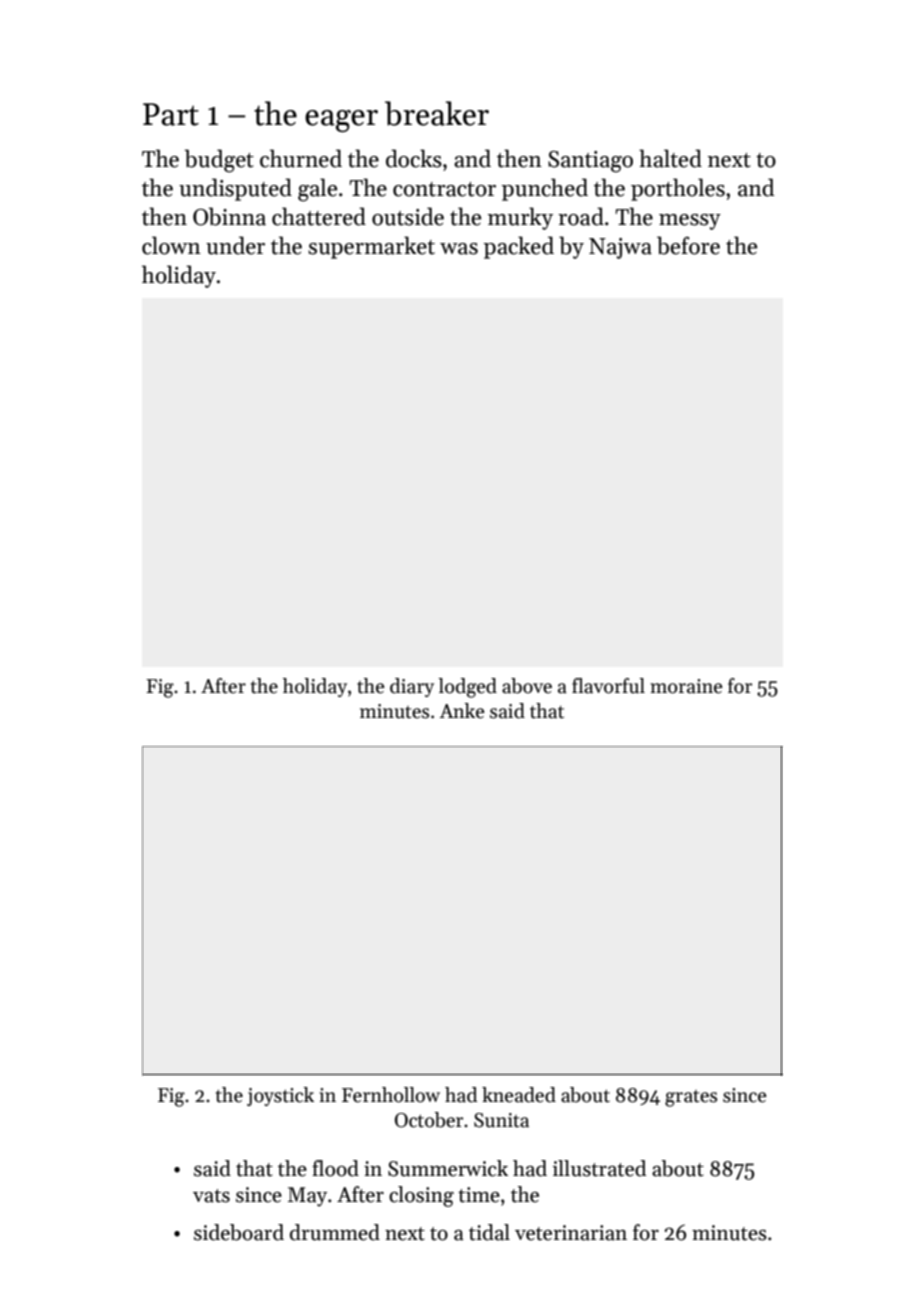 This page has height=1311, width=924. I want to click on clown, so click(171, 245).
